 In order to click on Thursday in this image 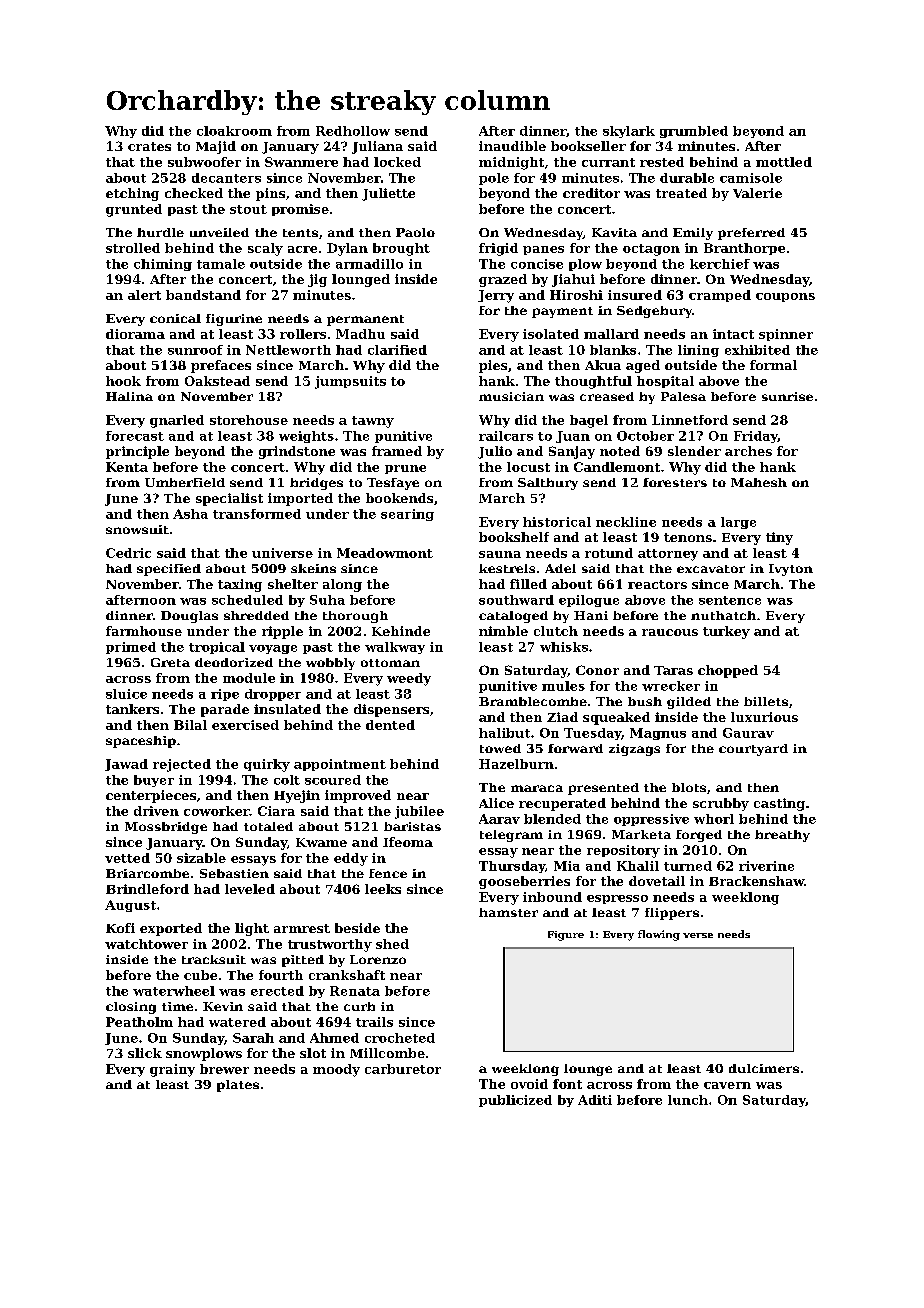, I will do `click(512, 867)`.
